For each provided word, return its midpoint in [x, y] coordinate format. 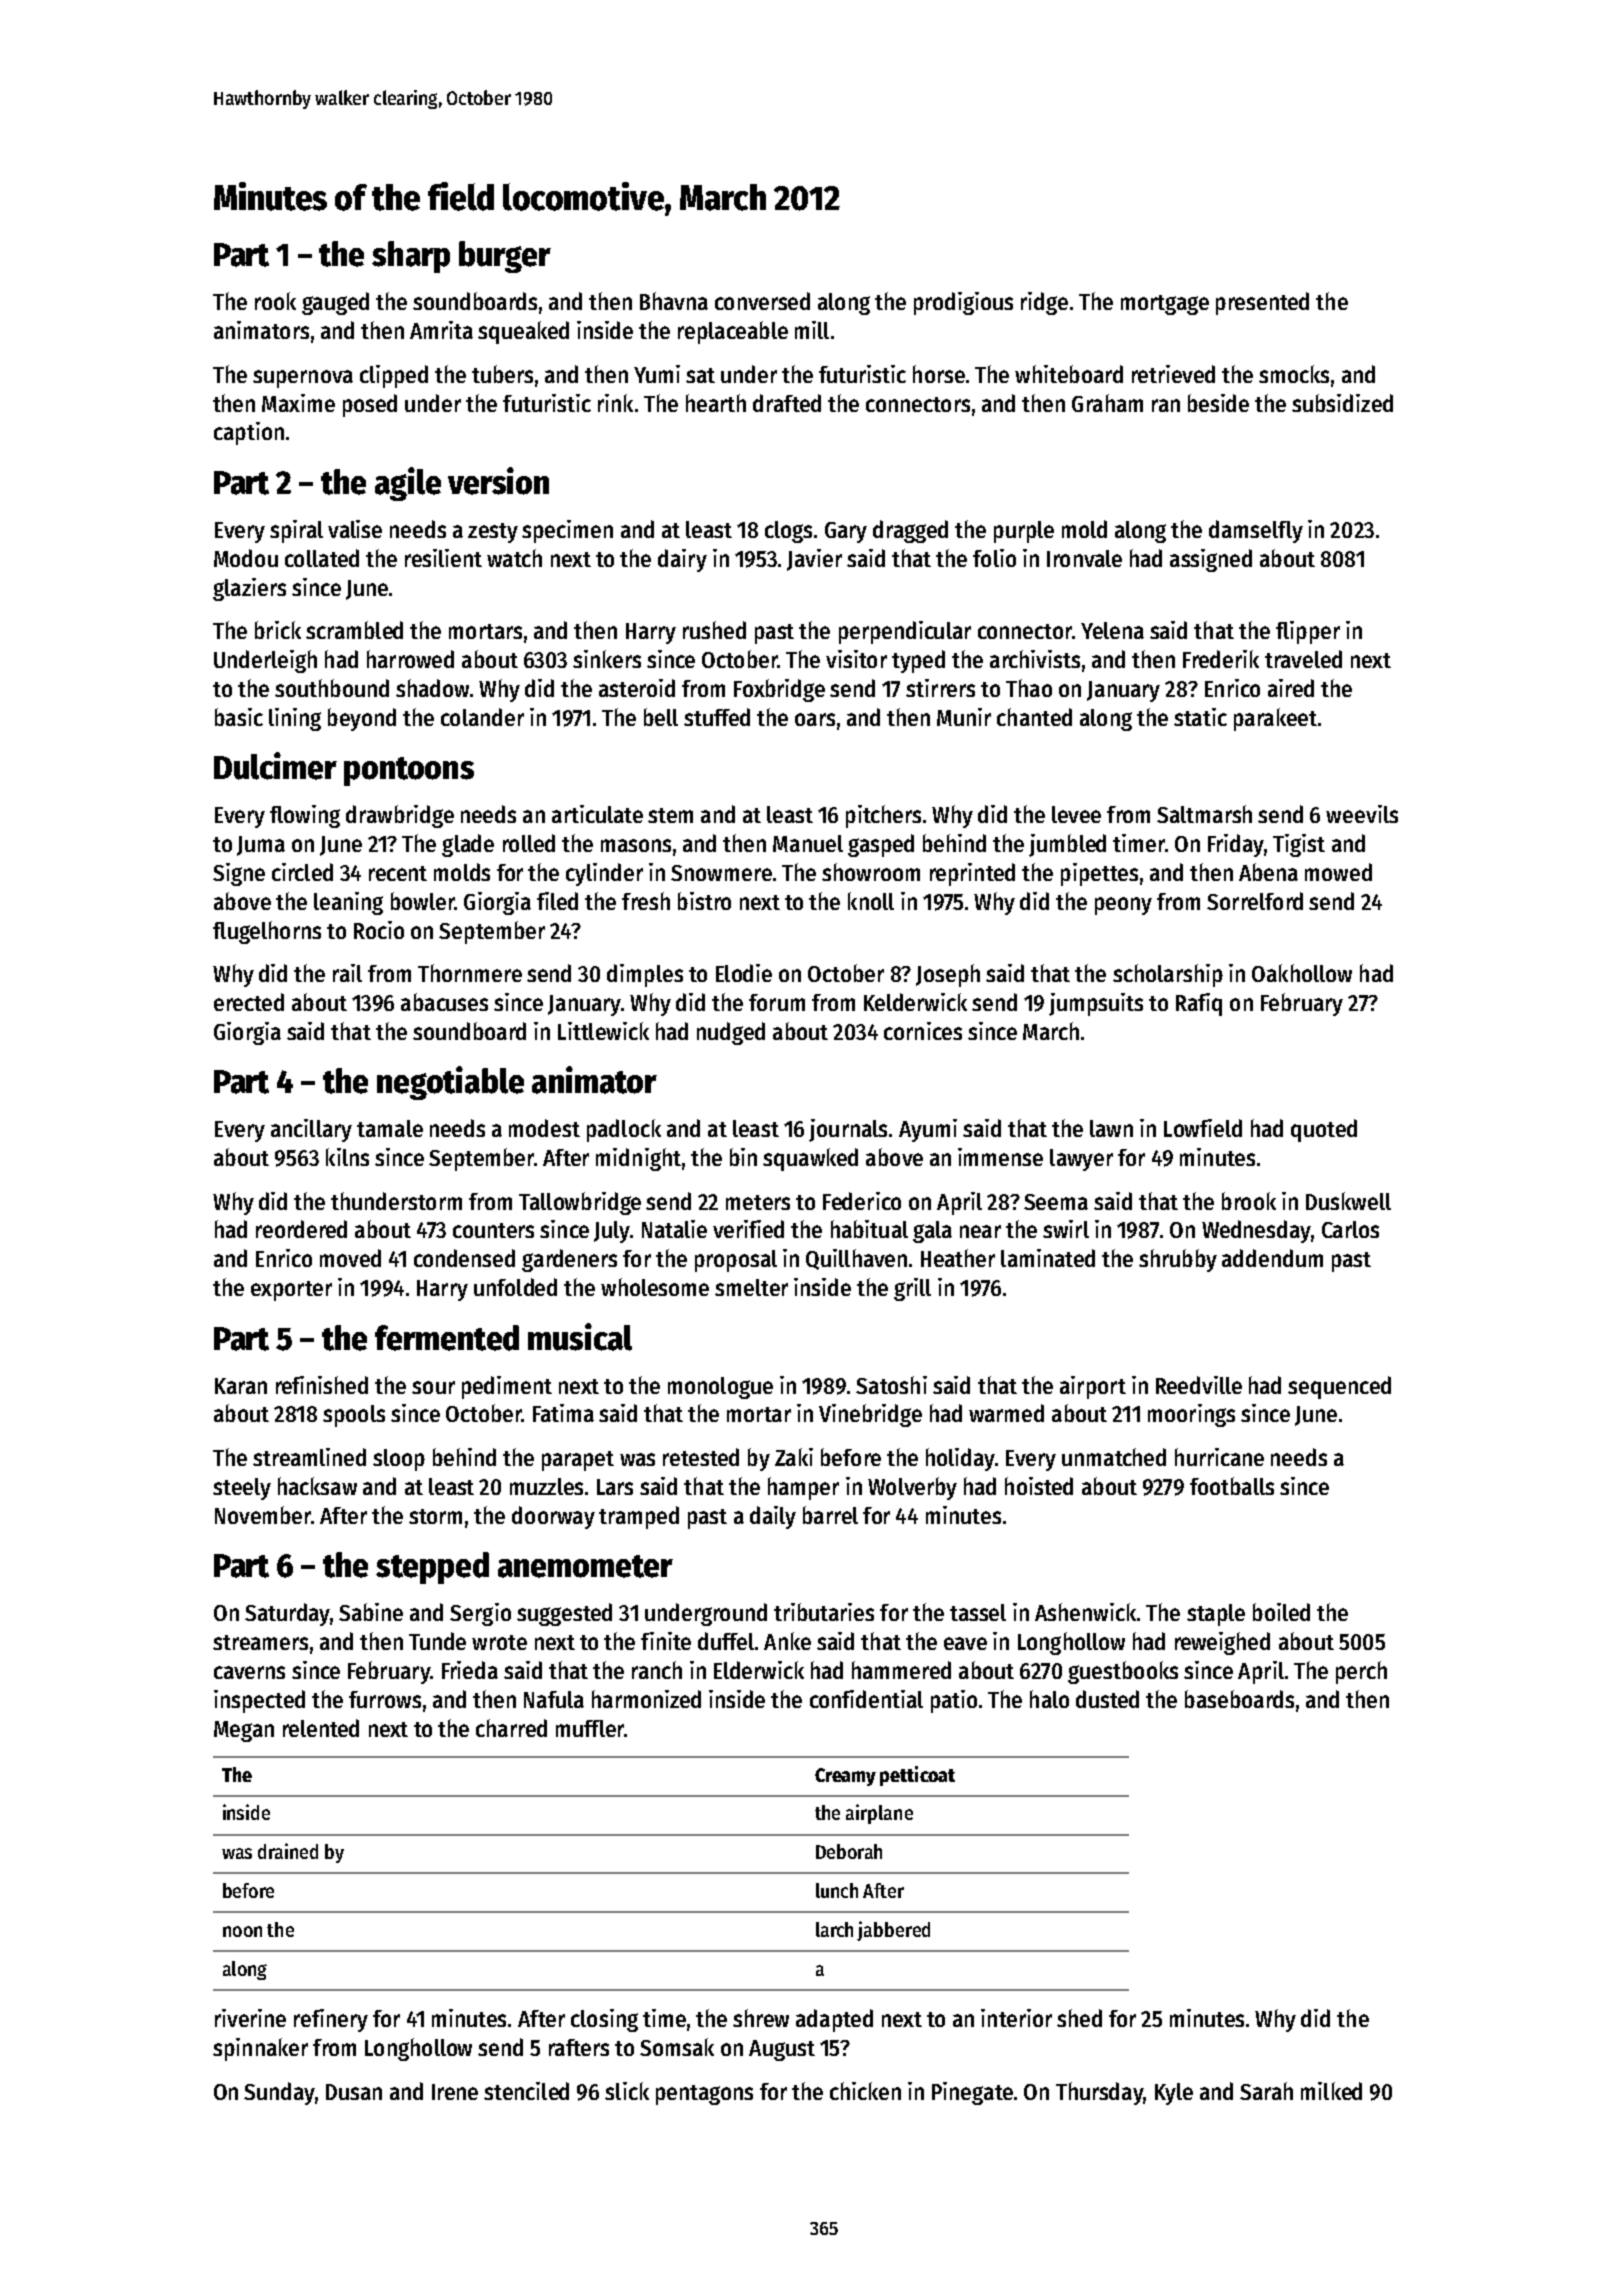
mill [812, 330]
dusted [1107, 1699]
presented [1262, 303]
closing [604, 2020]
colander [482, 717]
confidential [866, 1699]
